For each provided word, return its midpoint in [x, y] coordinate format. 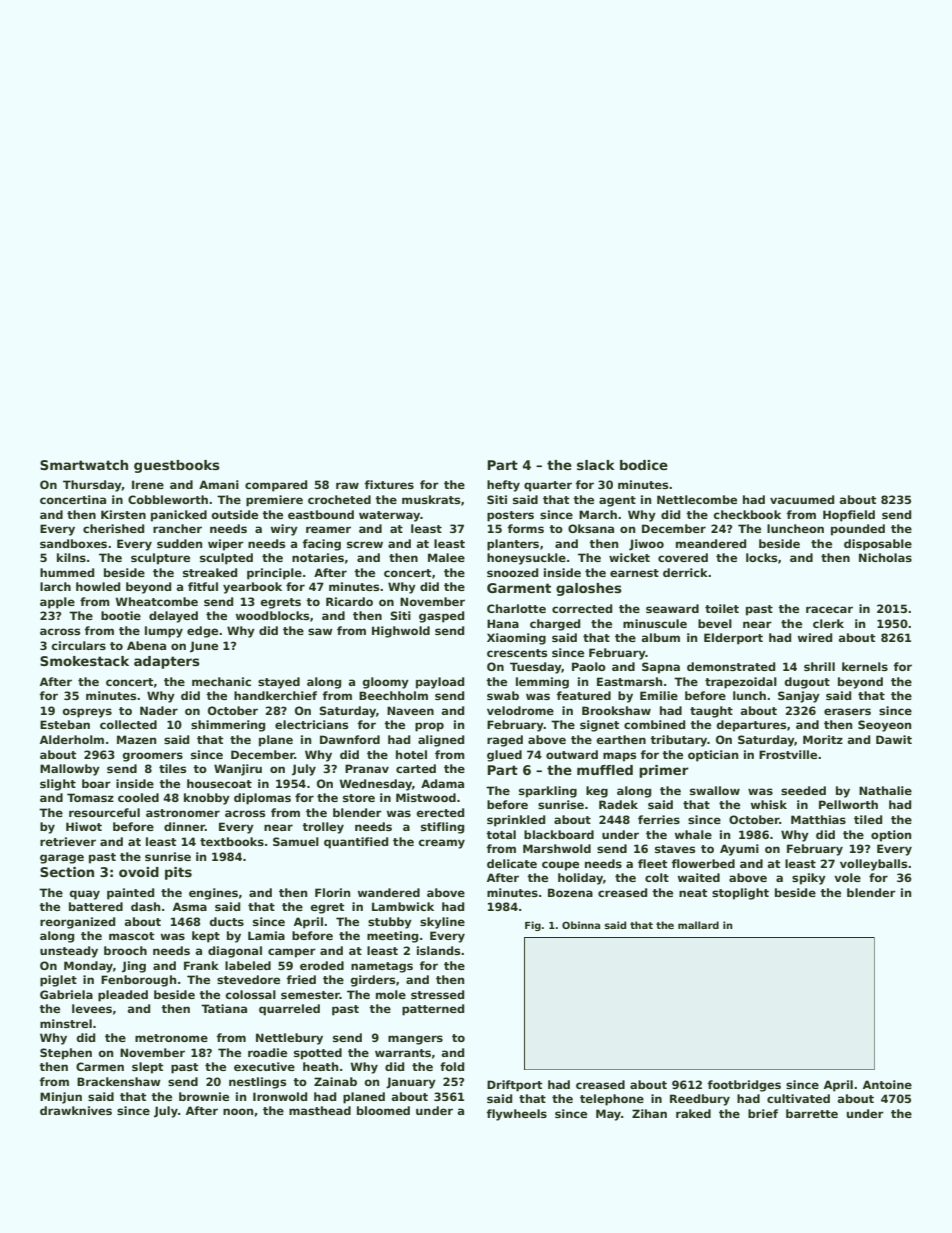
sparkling [548, 792]
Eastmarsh [629, 681]
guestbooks [177, 466]
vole [847, 877]
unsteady [69, 952]
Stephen [66, 1054]
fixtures [389, 484]
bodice [644, 465]
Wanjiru [238, 770]
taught [711, 712]
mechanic [221, 681]
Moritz [823, 739]
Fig [533, 926]
